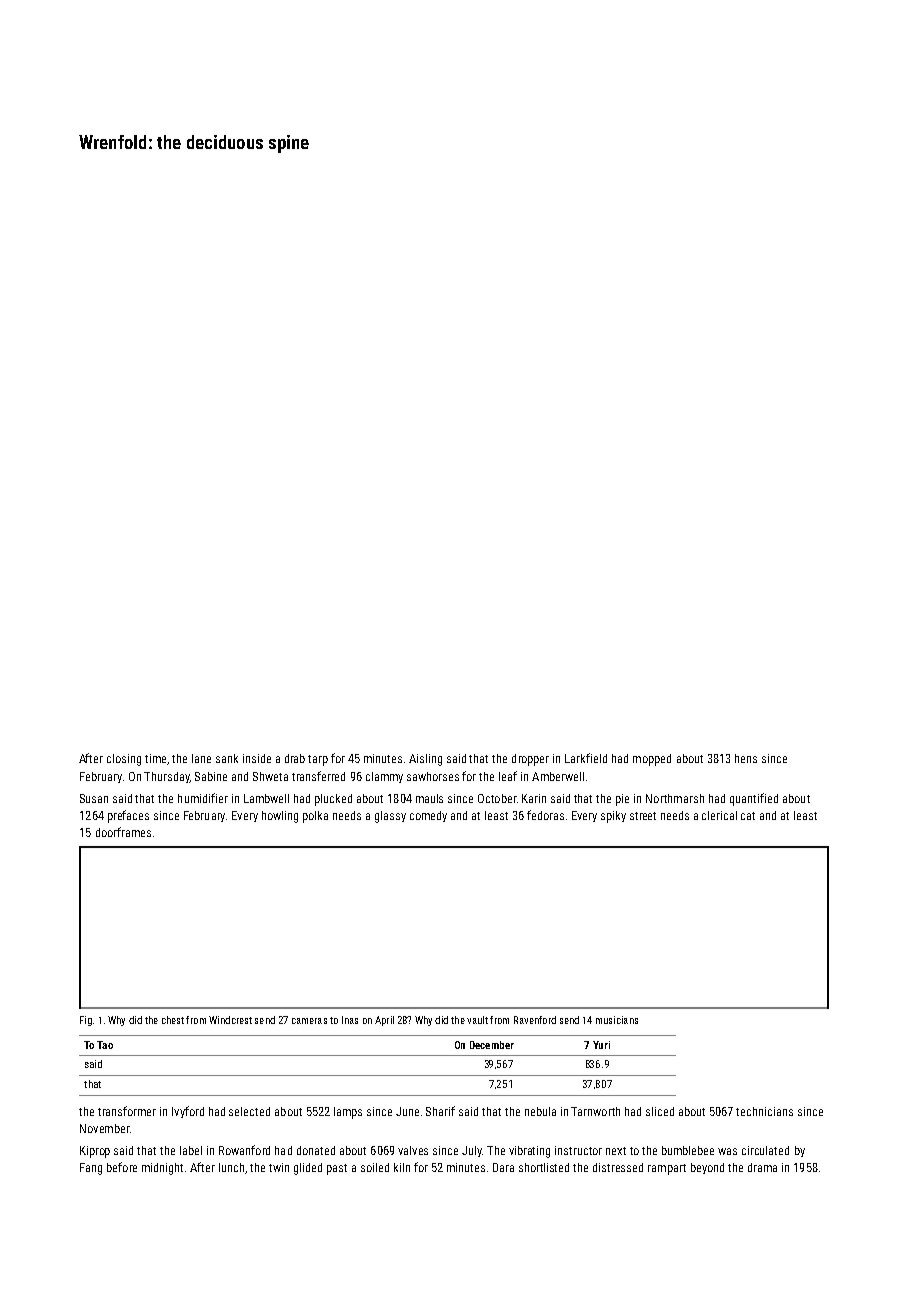  What do you see at coordinates (617, 1020) in the screenshot?
I see `musicians` at bounding box center [617, 1020].
